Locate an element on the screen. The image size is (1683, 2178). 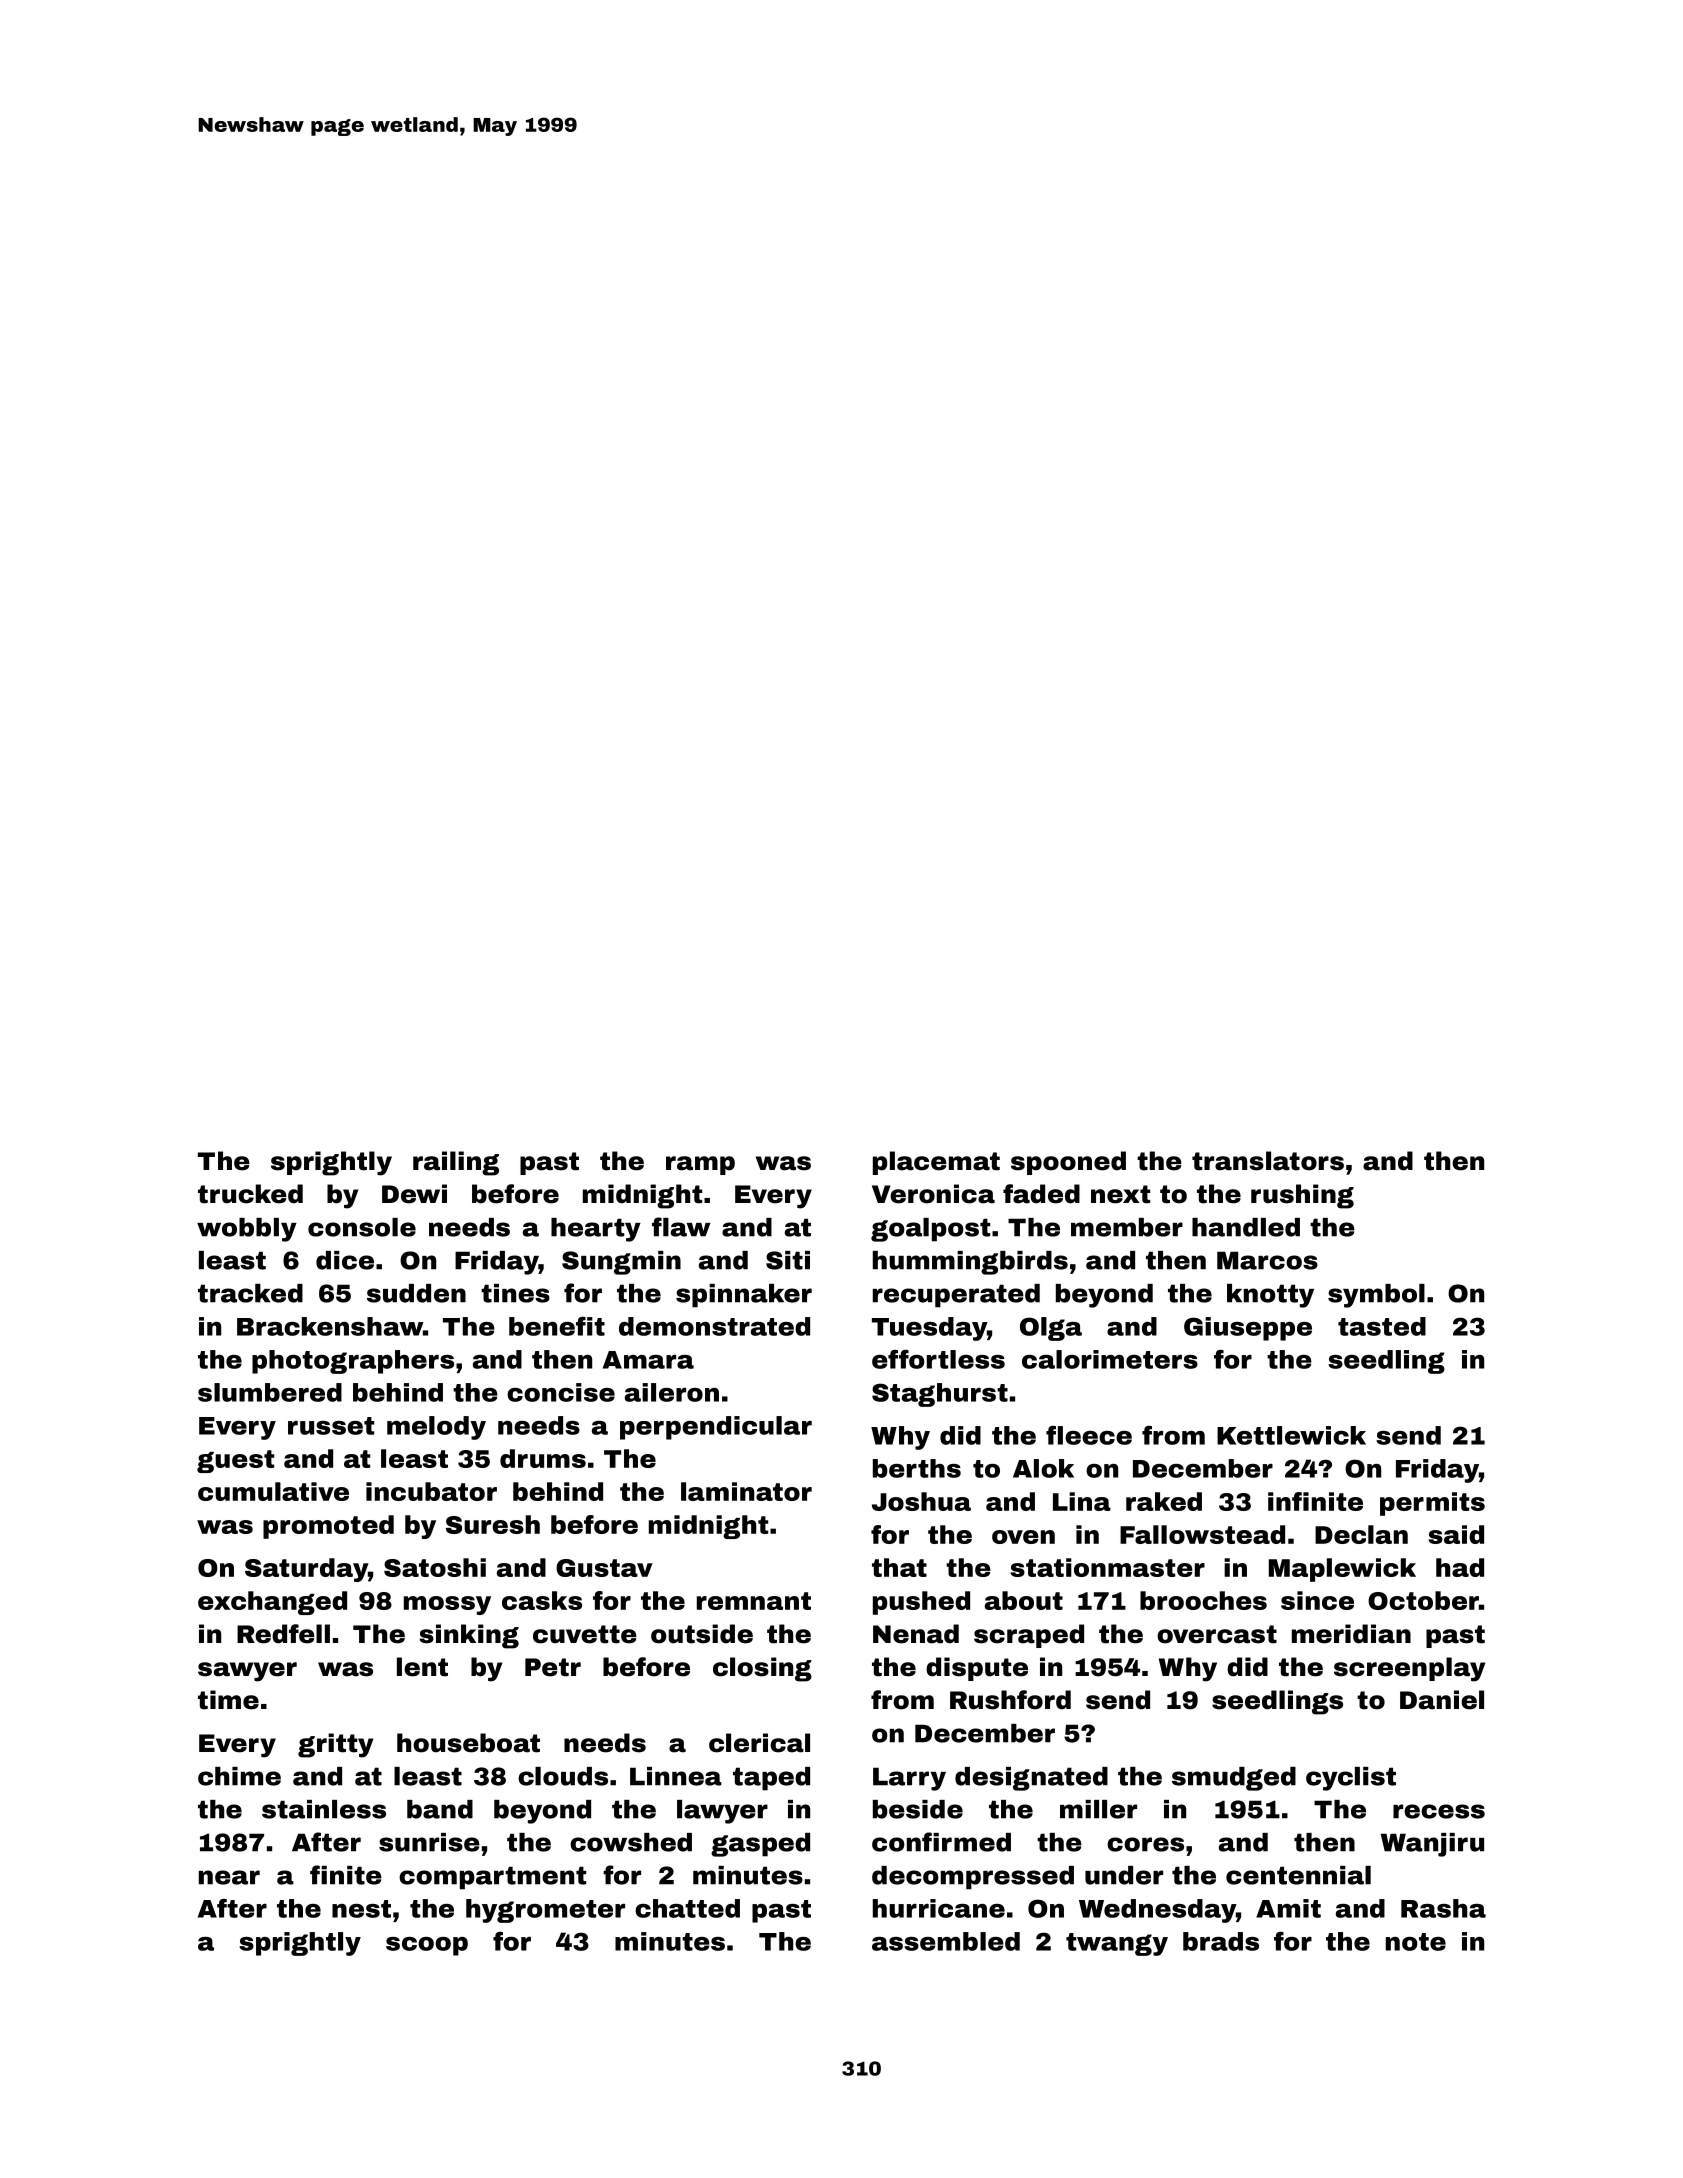
designated is located at coordinates (1031, 1779).
